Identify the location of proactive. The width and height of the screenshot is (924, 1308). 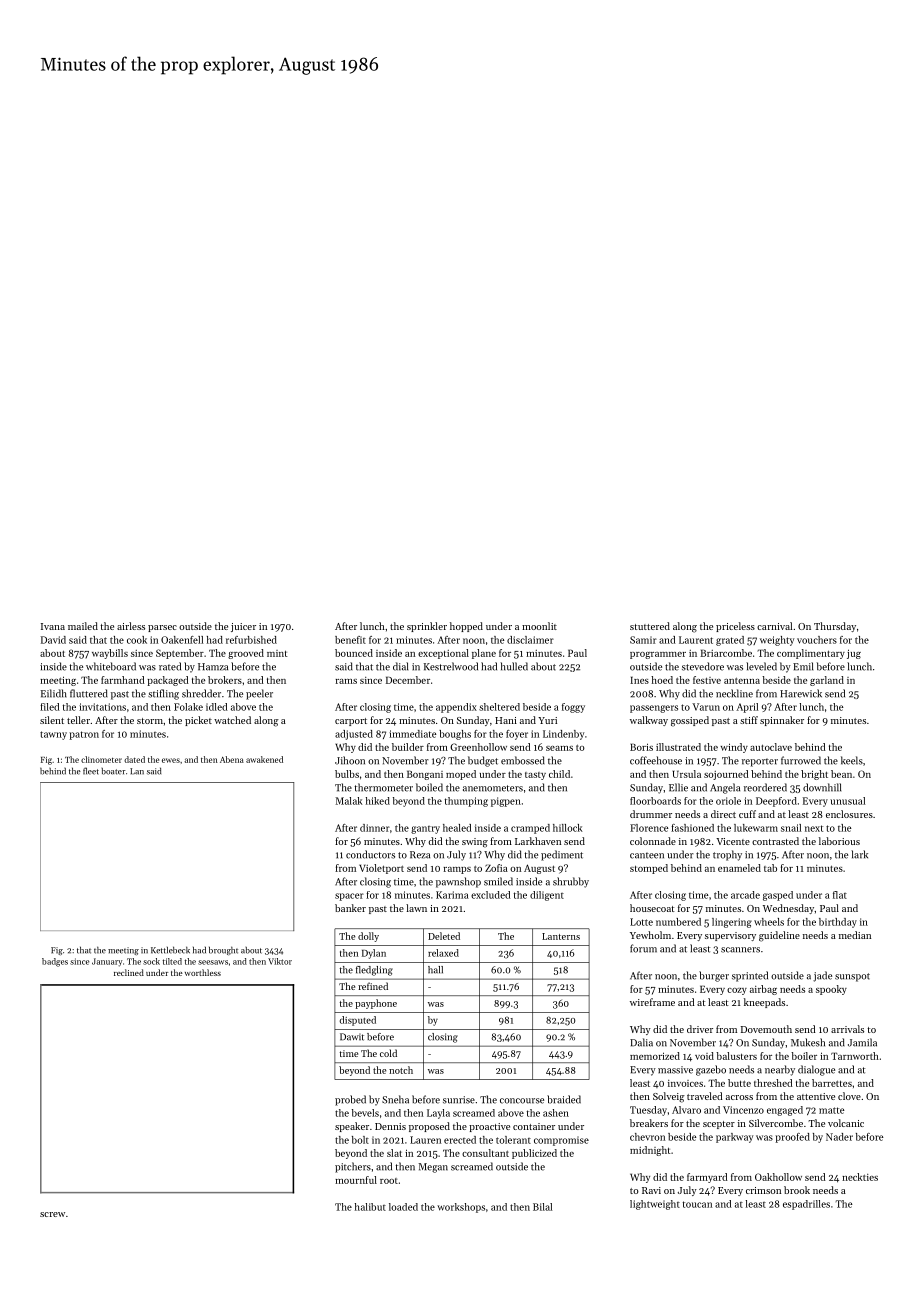
(489, 1127).
